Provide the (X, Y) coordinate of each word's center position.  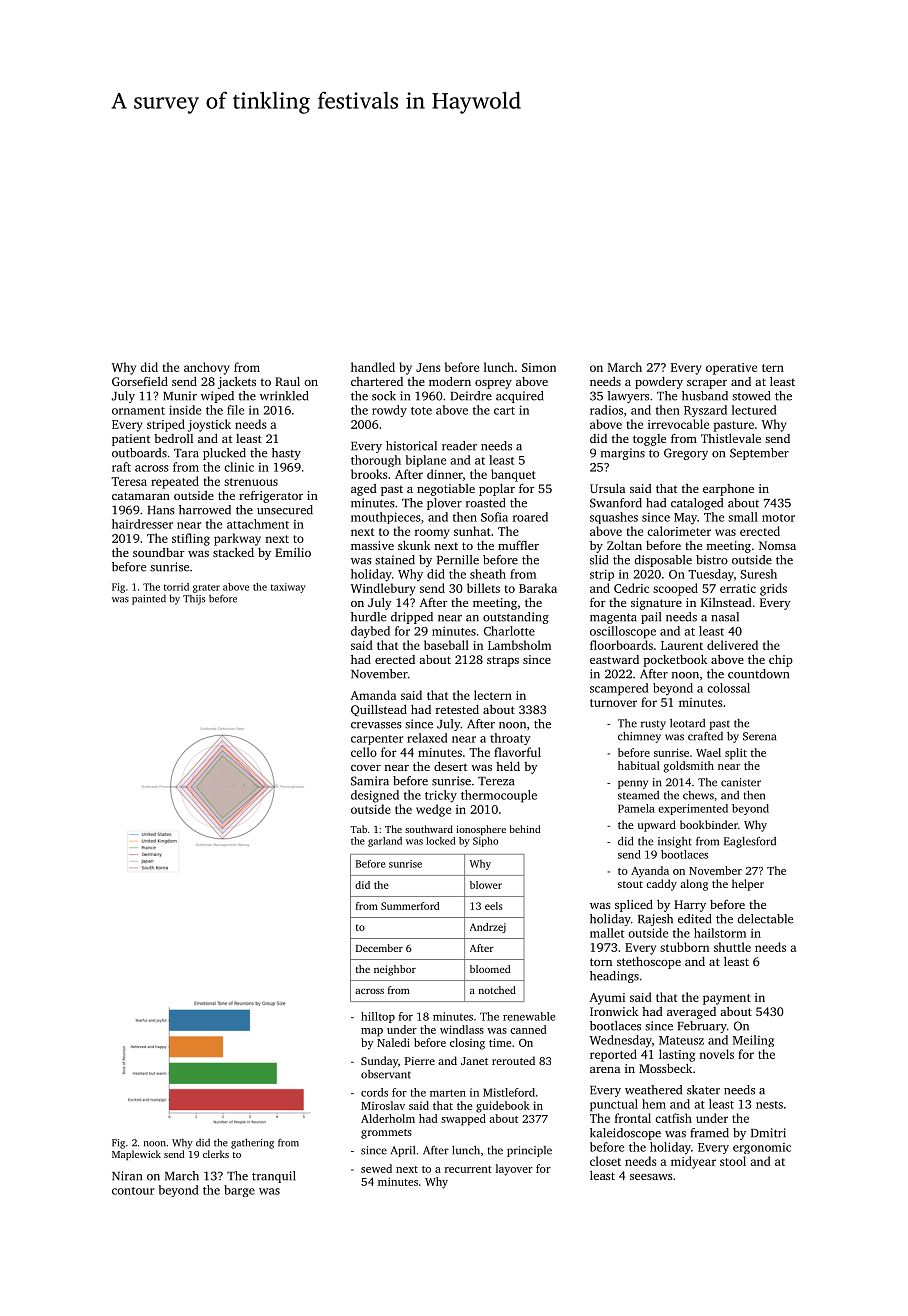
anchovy (207, 368)
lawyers (628, 397)
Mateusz (681, 1040)
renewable (529, 1016)
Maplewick (136, 1155)
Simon (539, 367)
